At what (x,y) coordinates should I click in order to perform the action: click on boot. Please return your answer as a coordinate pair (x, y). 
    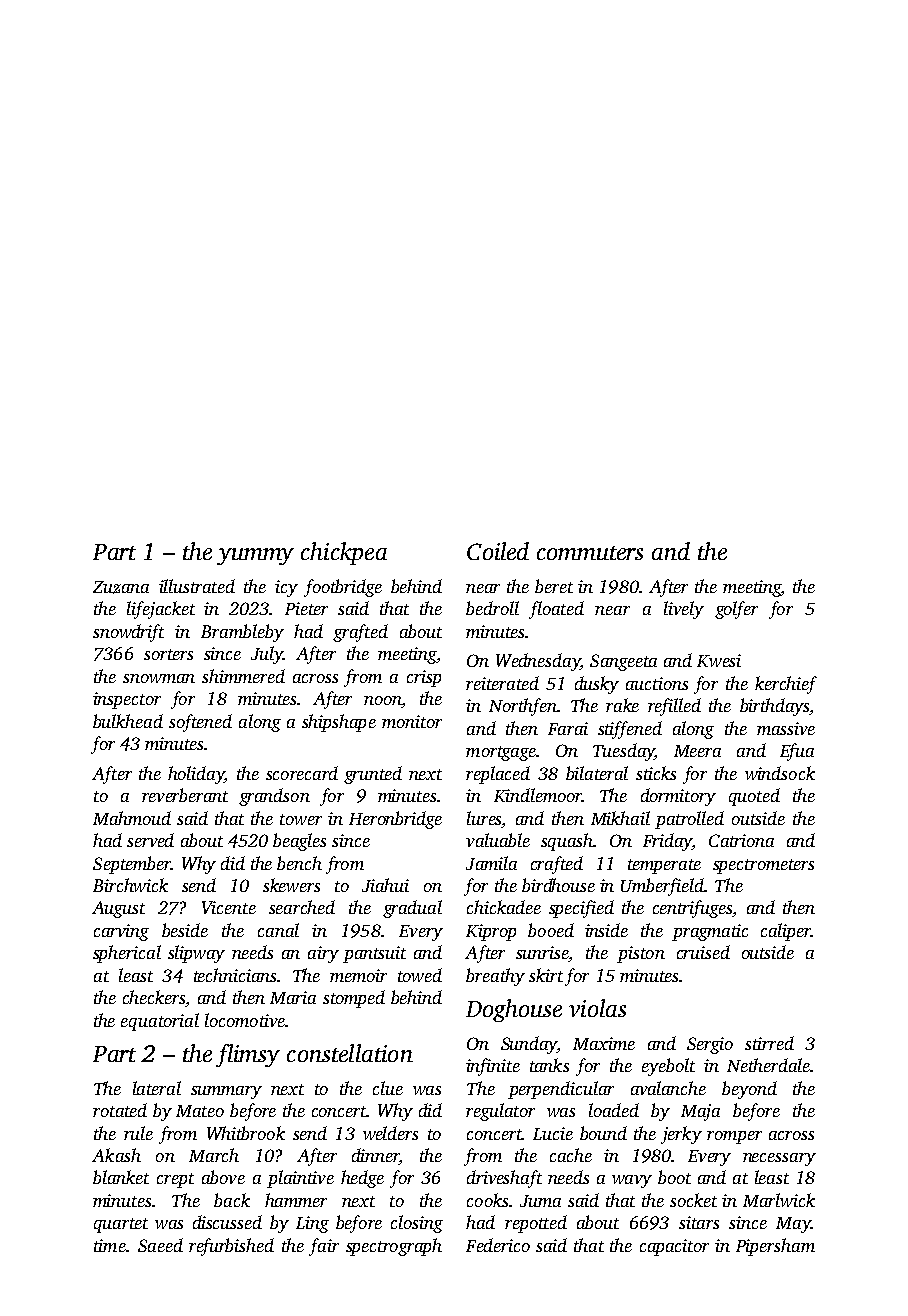
    Looking at the image, I should click on (674, 1177).
